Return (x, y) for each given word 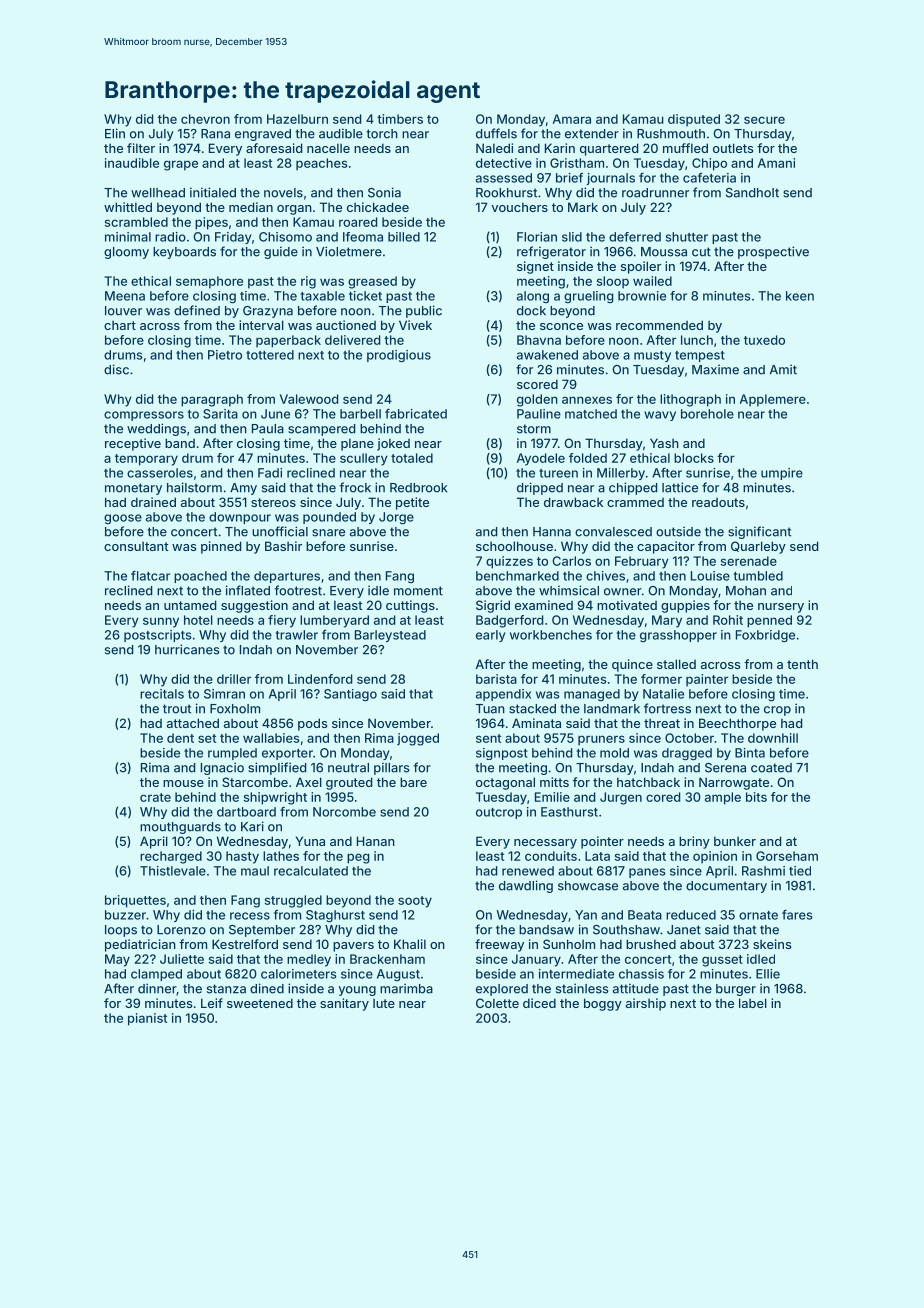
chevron (205, 119)
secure (764, 120)
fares (797, 914)
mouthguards (180, 828)
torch (382, 134)
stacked (532, 709)
